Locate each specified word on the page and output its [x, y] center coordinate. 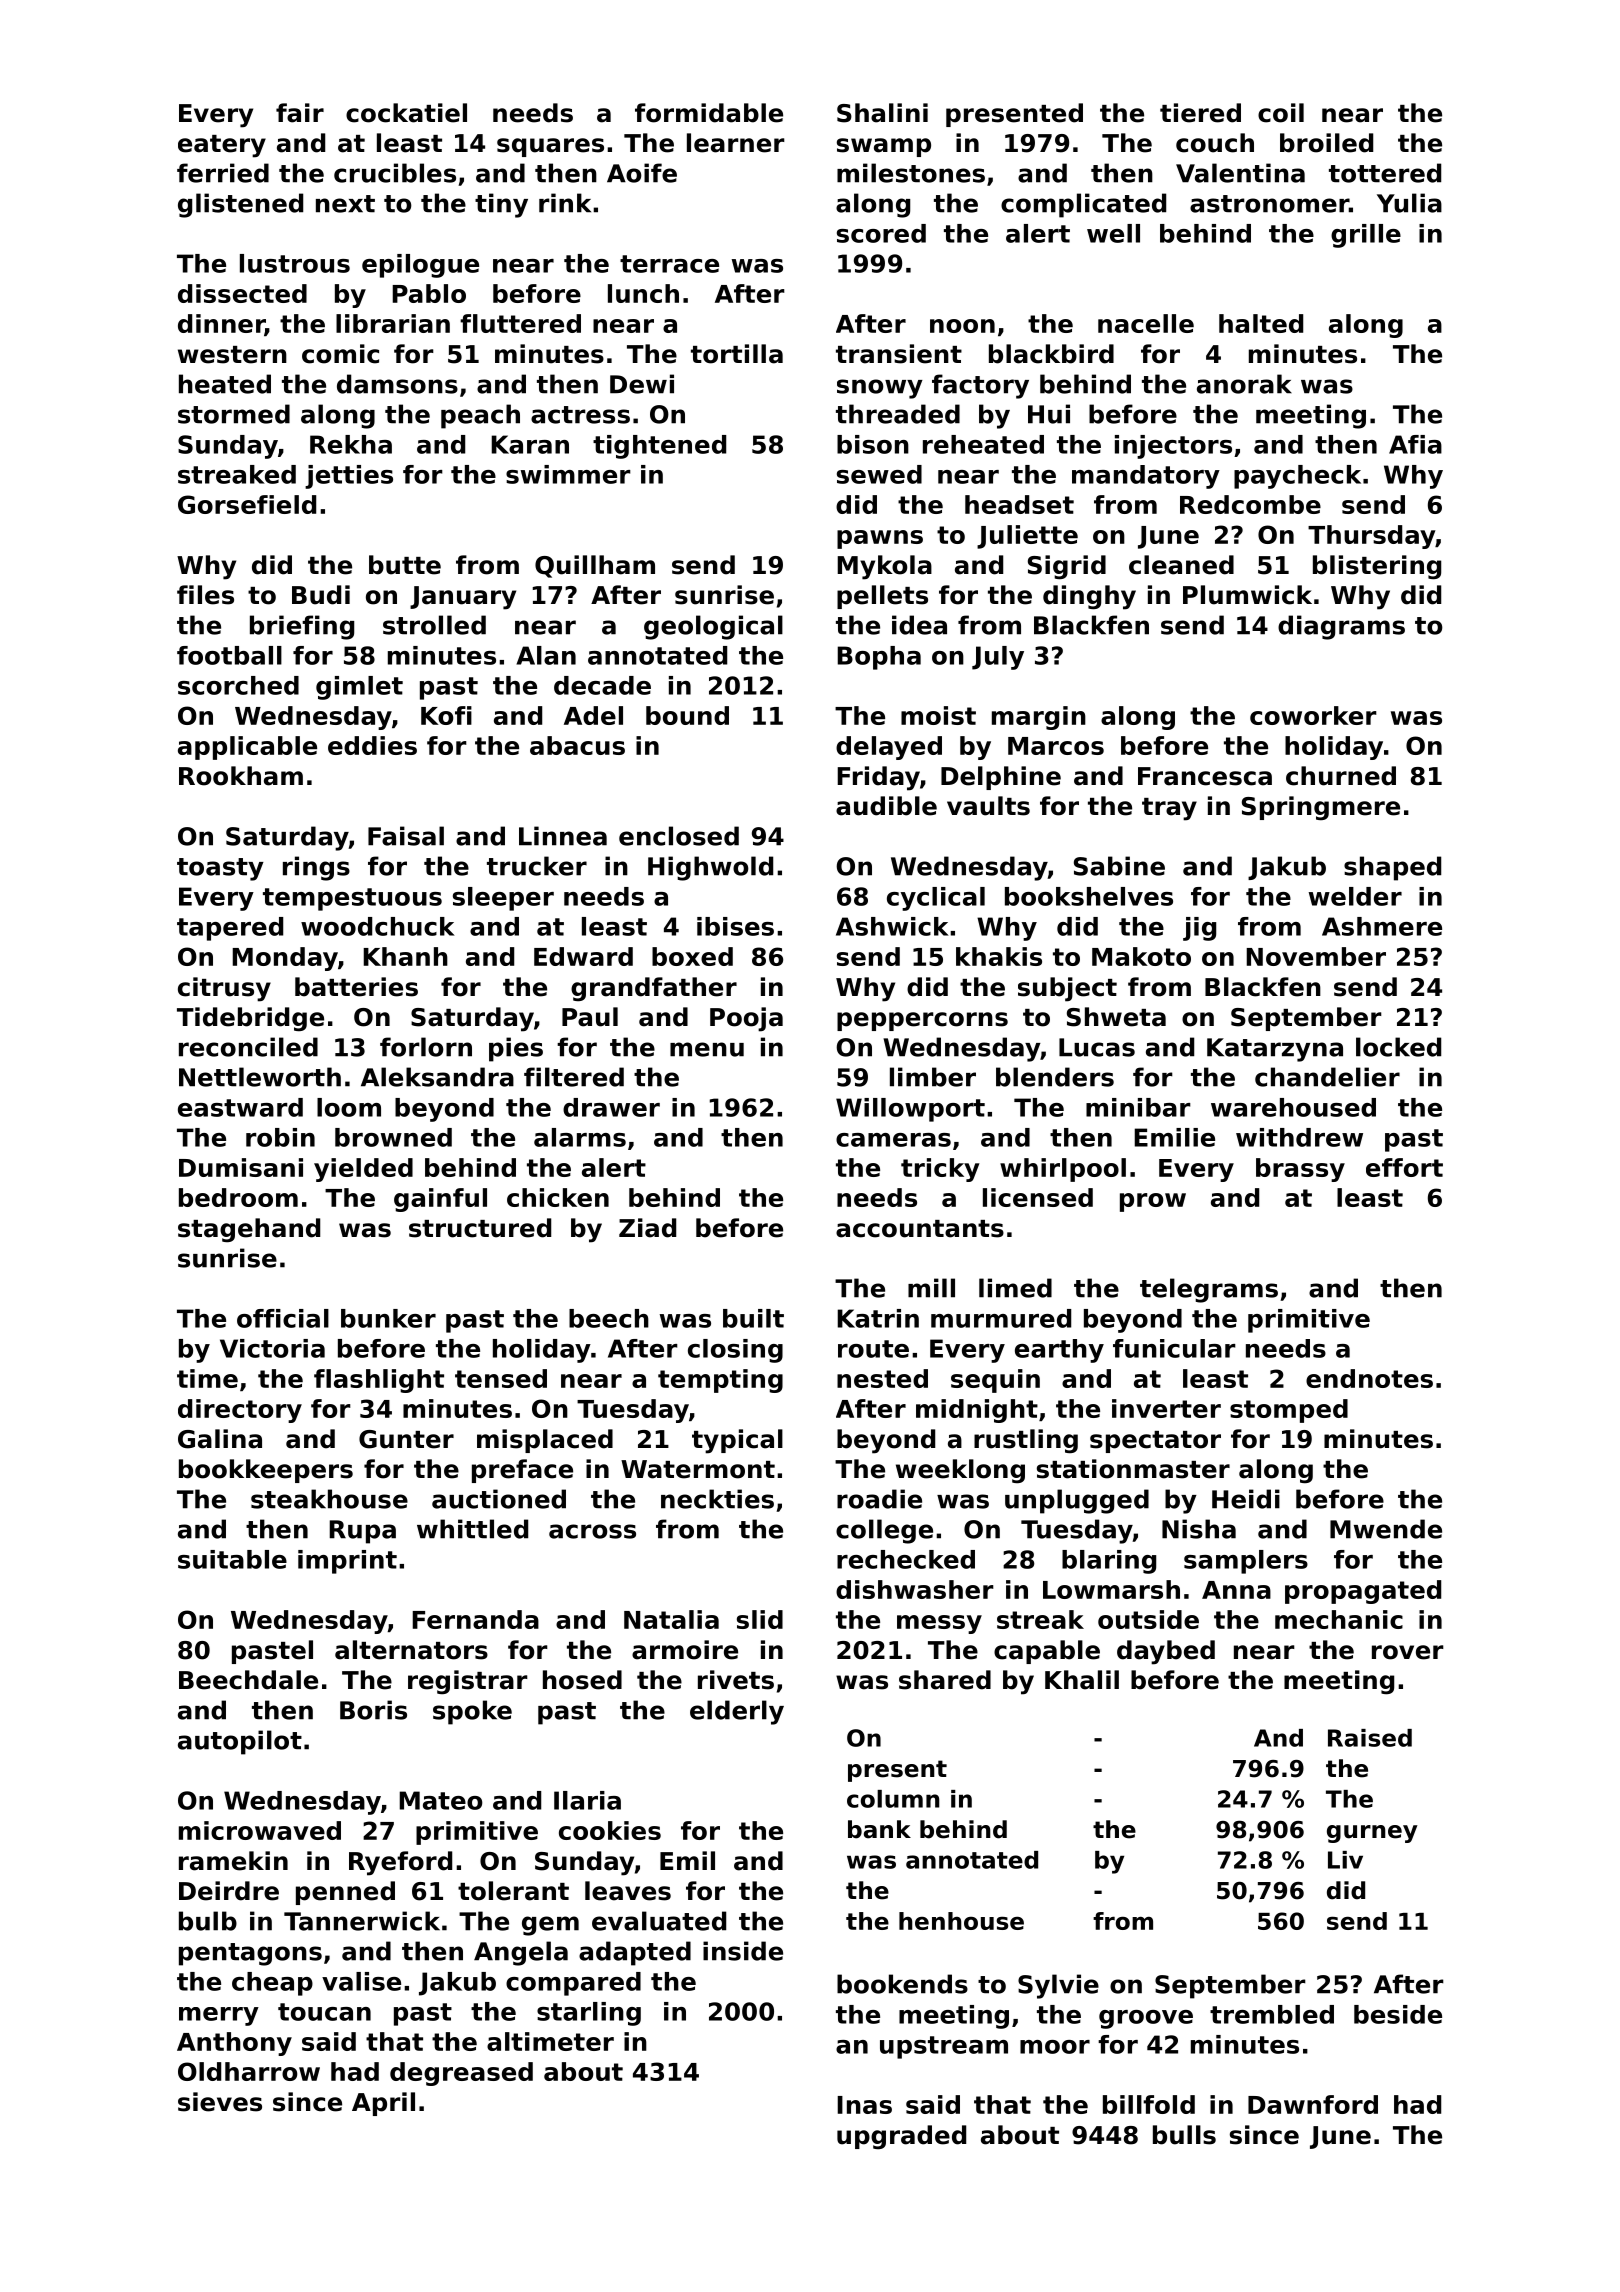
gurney [1372, 1834]
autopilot [240, 1742]
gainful [440, 1200]
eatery [222, 146]
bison [873, 444]
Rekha [351, 444]
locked [1398, 1047]
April [383, 2104]
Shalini [882, 113]
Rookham [241, 776]
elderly [737, 1712]
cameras [893, 1140]
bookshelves [1089, 896]
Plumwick [1247, 595]
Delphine [1001, 778]
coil [1281, 113]
